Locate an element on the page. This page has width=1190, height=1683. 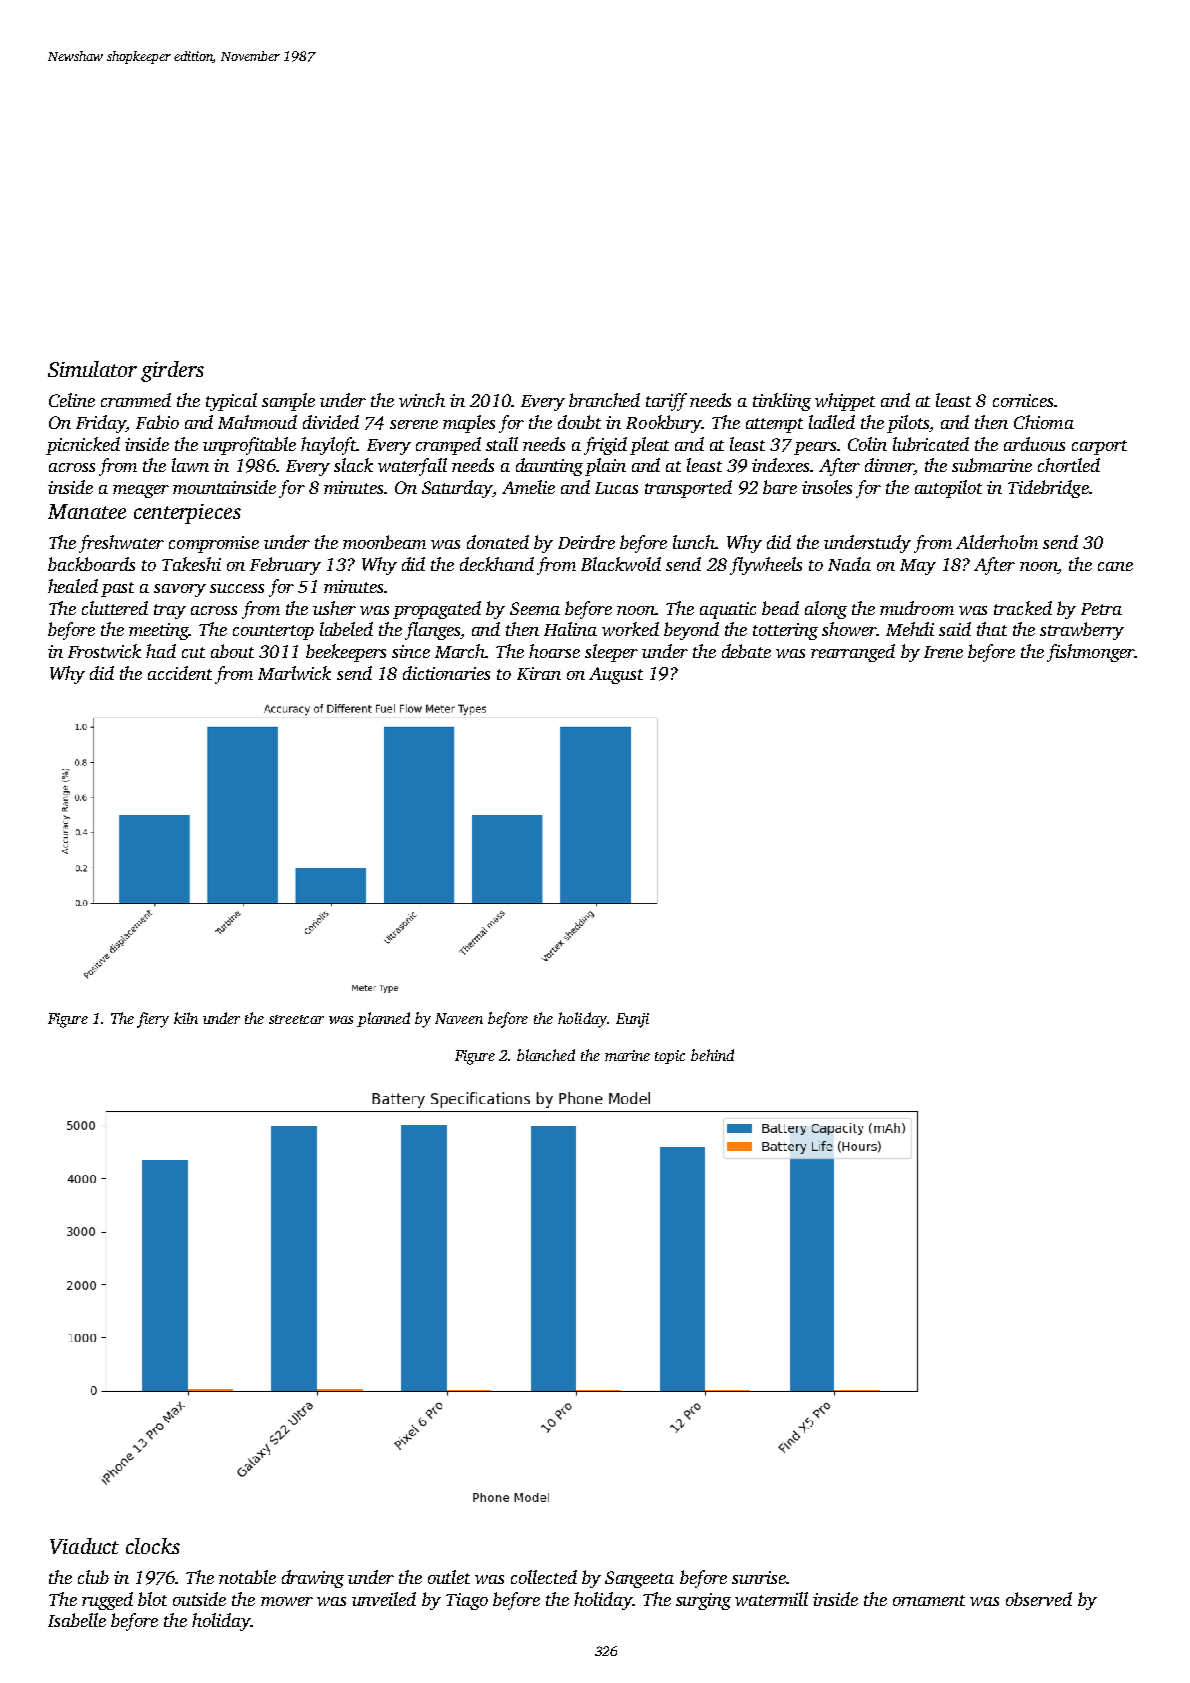
kiln is located at coordinates (186, 1018).
